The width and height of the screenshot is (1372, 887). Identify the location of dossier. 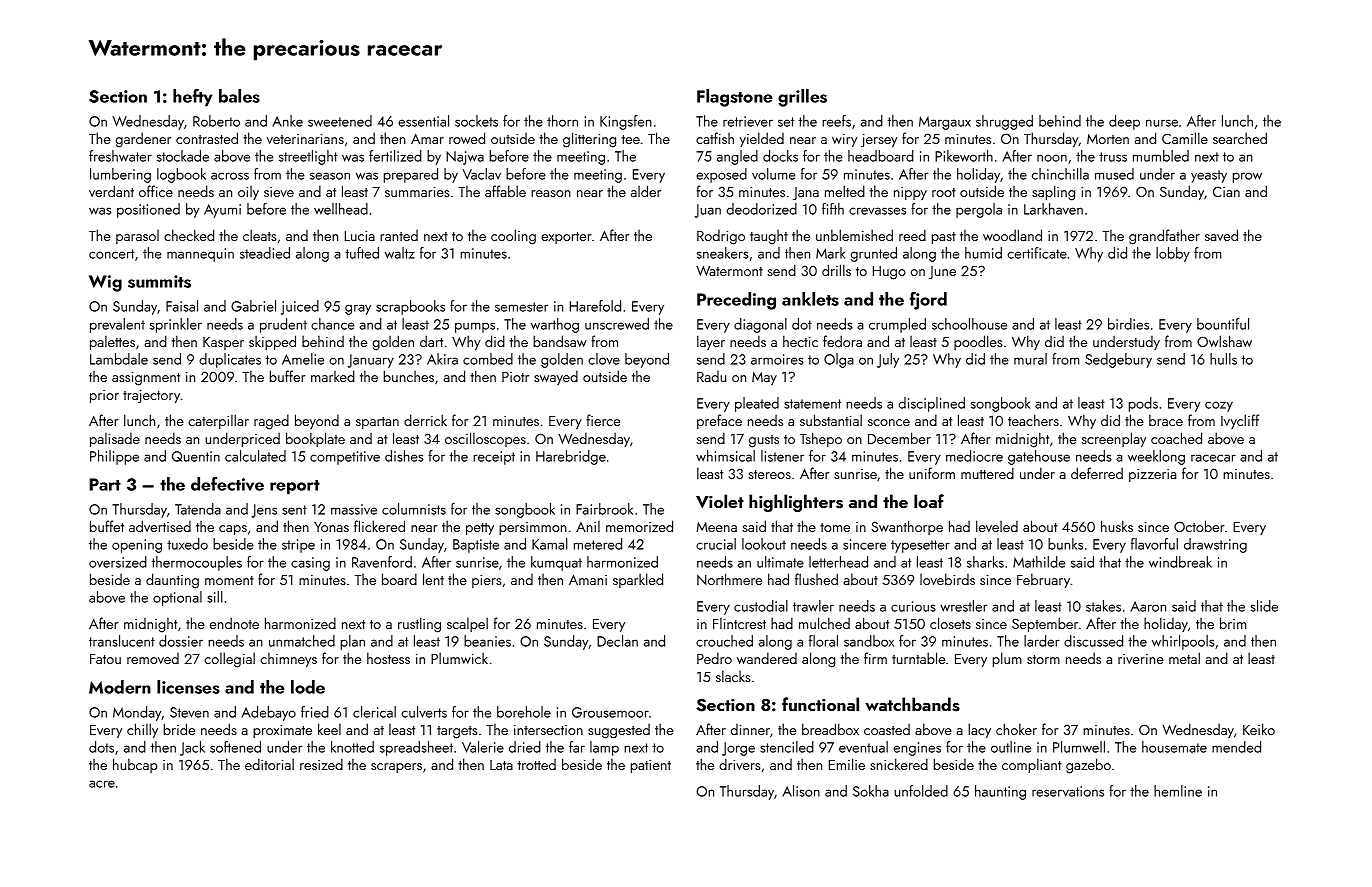
(181, 641).
